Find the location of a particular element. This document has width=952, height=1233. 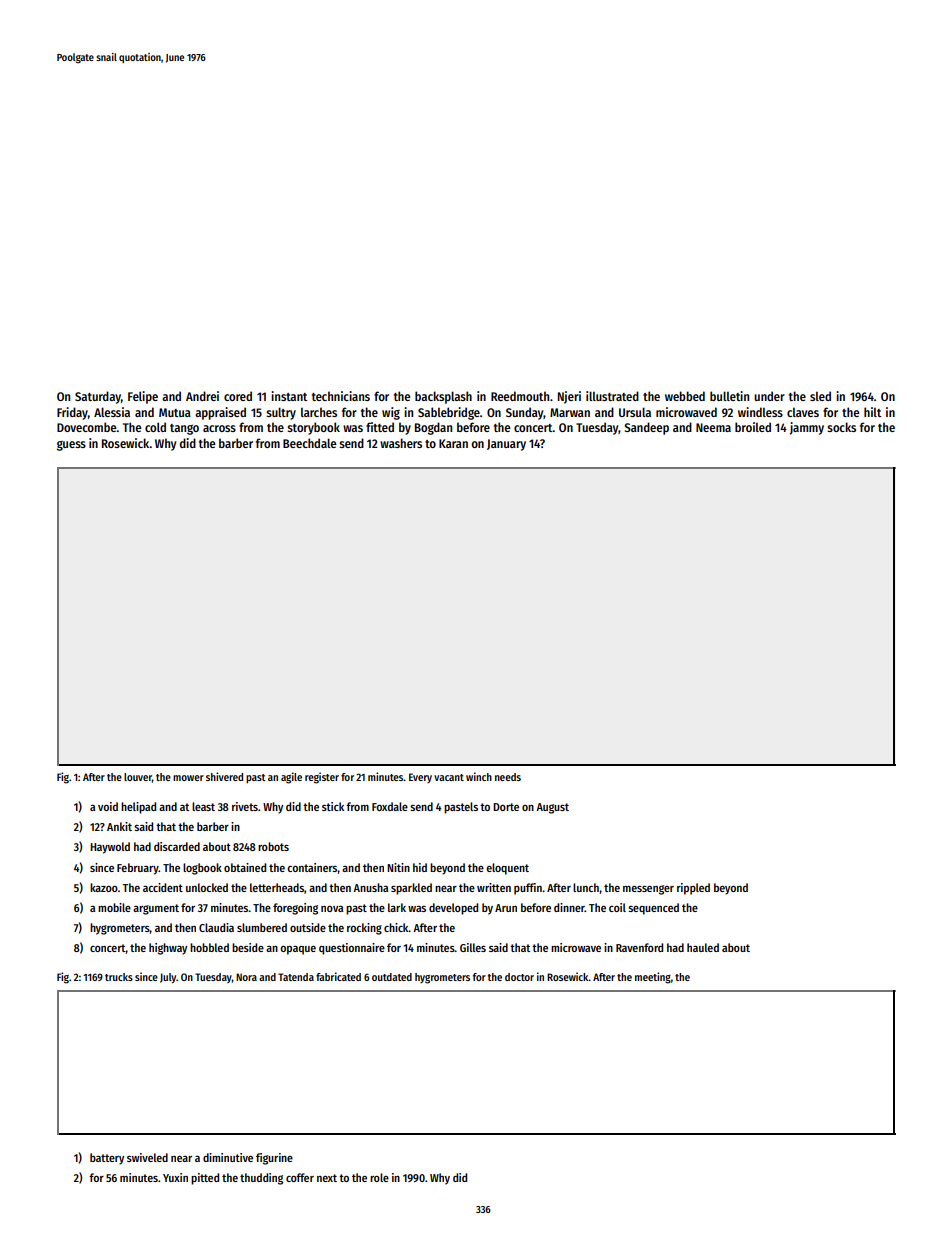

January is located at coordinates (506, 445).
